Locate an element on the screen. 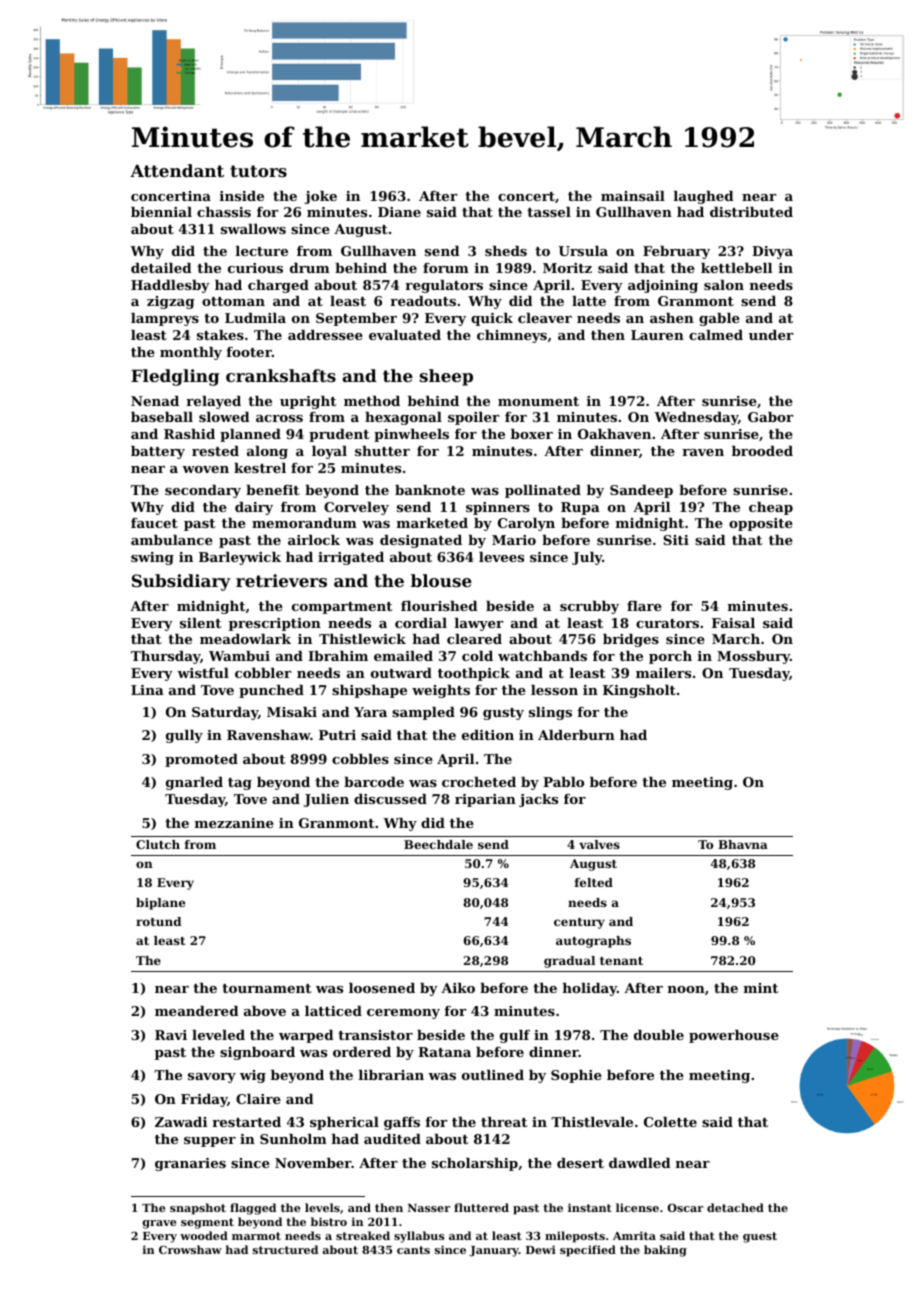  desert is located at coordinates (580, 1163).
